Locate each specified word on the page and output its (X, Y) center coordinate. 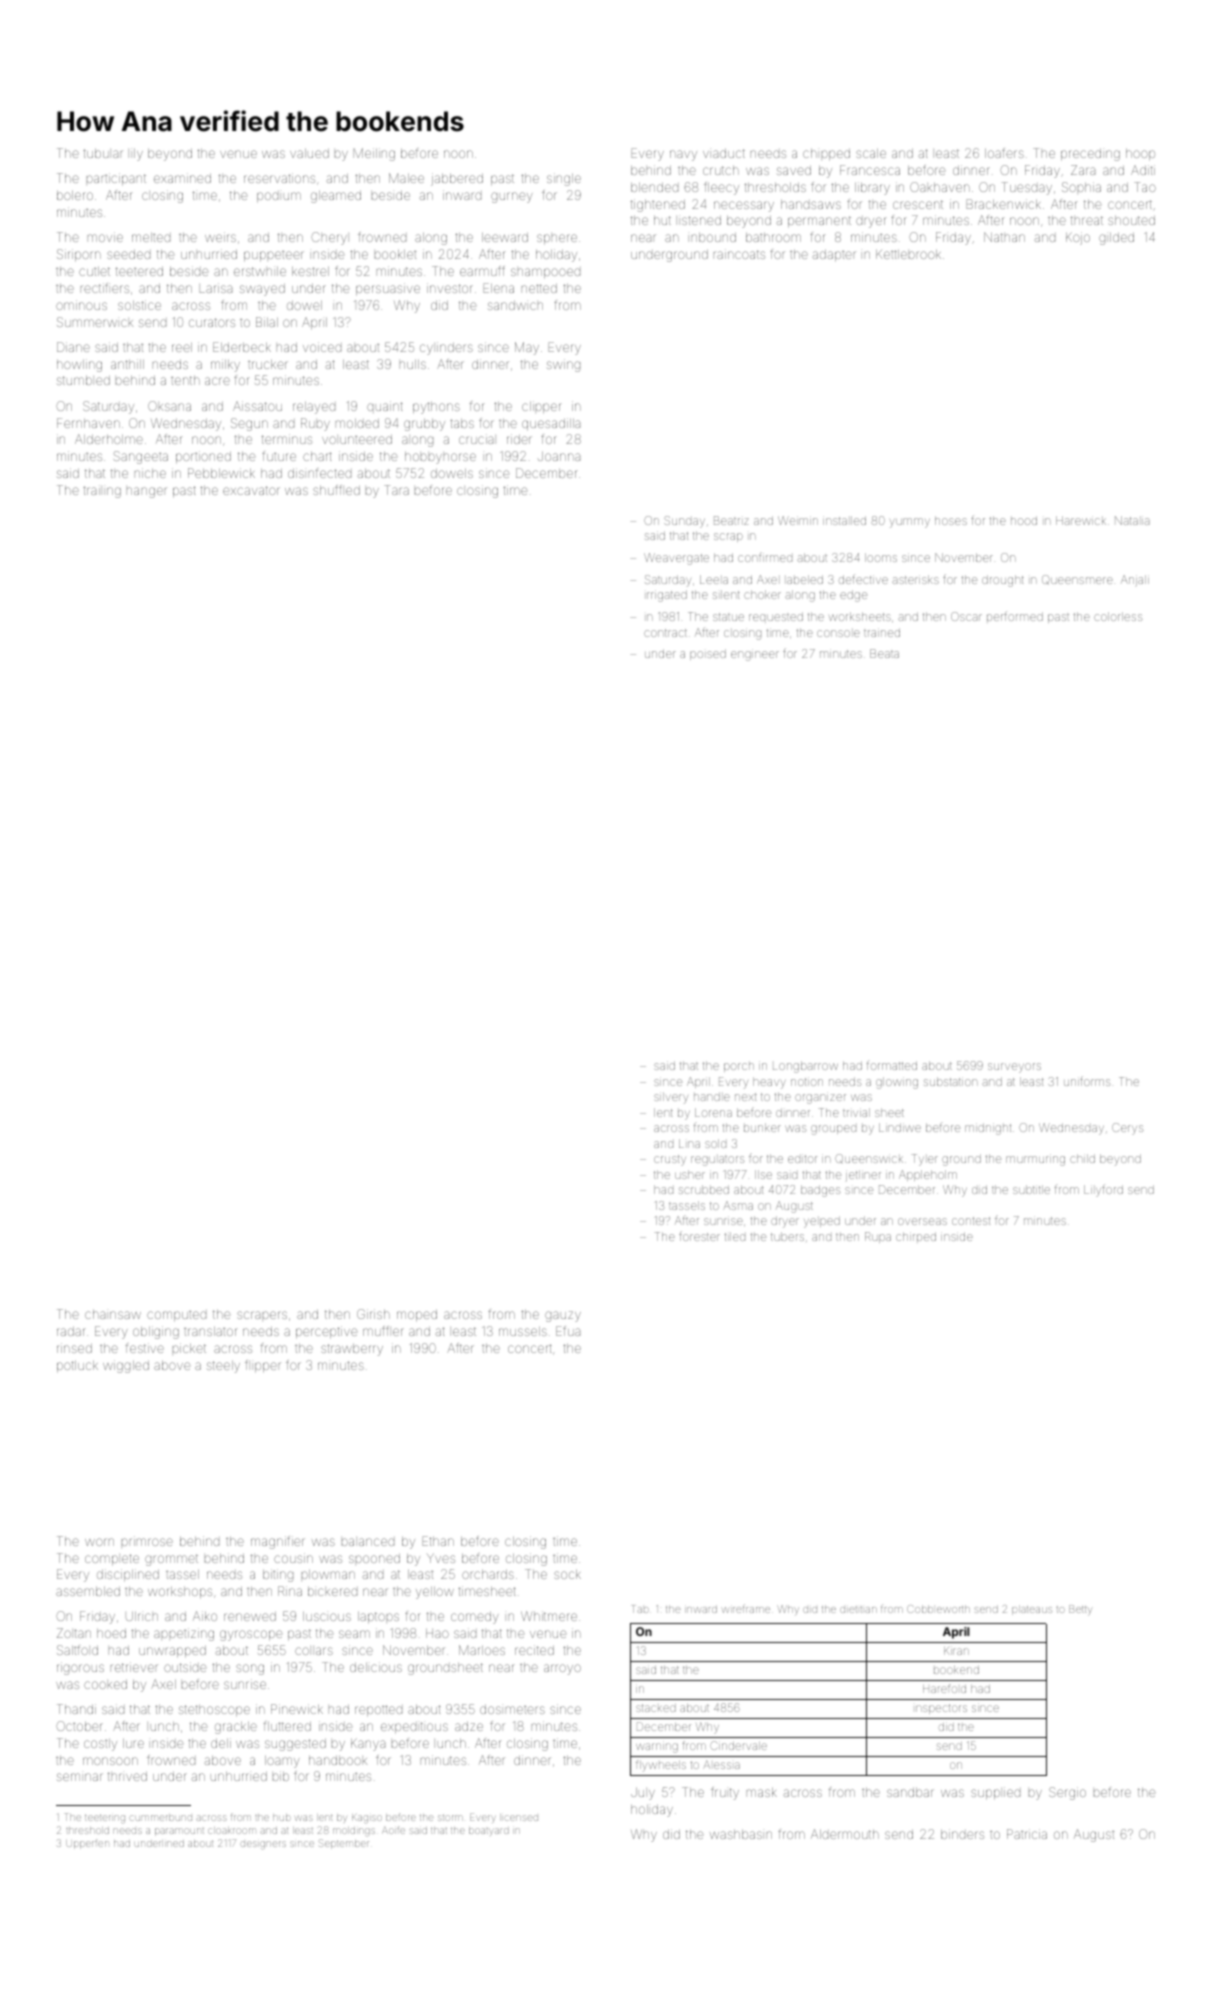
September (344, 1844)
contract (665, 633)
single (564, 179)
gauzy (563, 1316)
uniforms (1087, 1081)
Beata (884, 653)
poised (708, 654)
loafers (1004, 153)
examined (182, 178)
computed (176, 1316)
